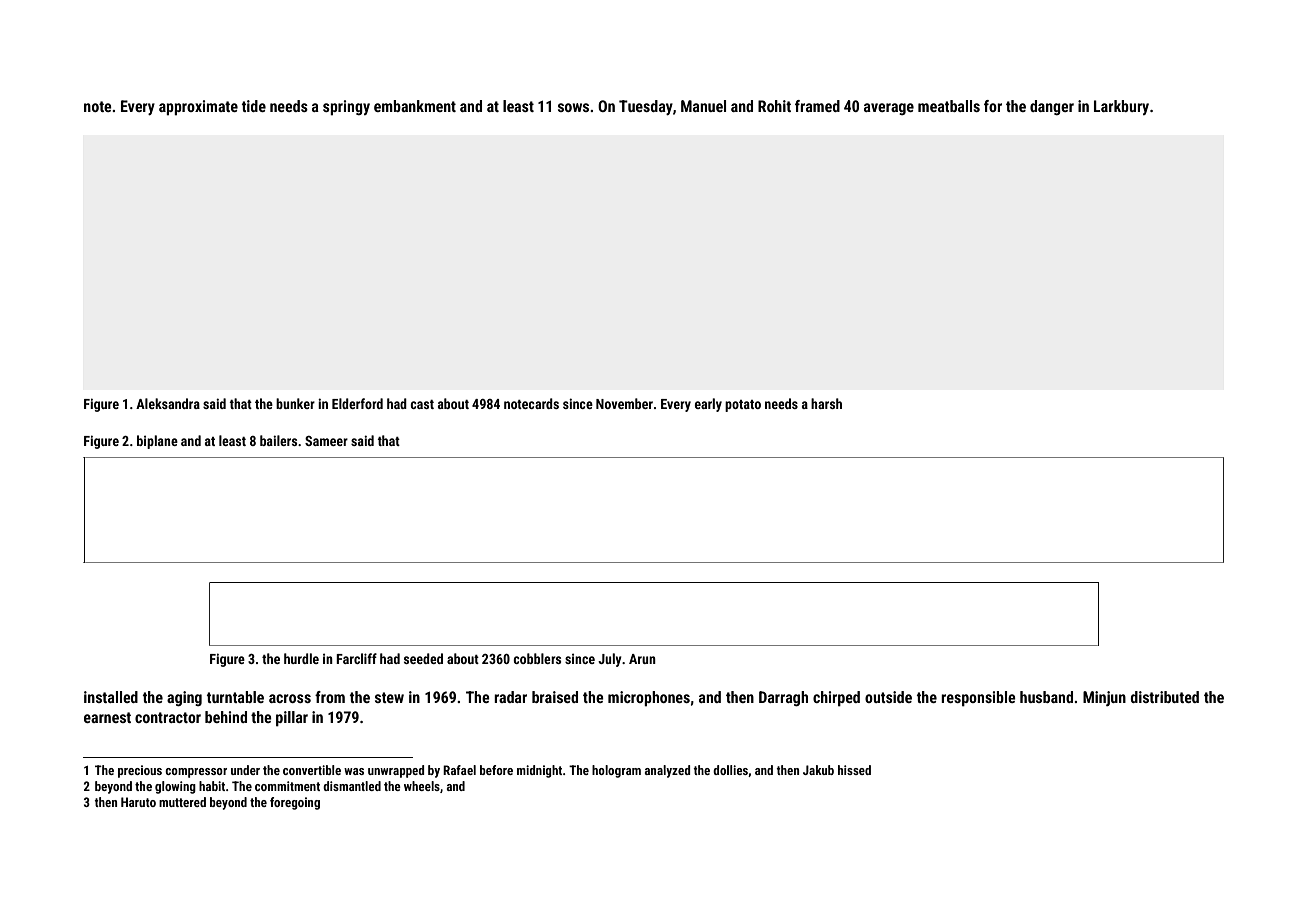  I want to click on approximate, so click(198, 108).
